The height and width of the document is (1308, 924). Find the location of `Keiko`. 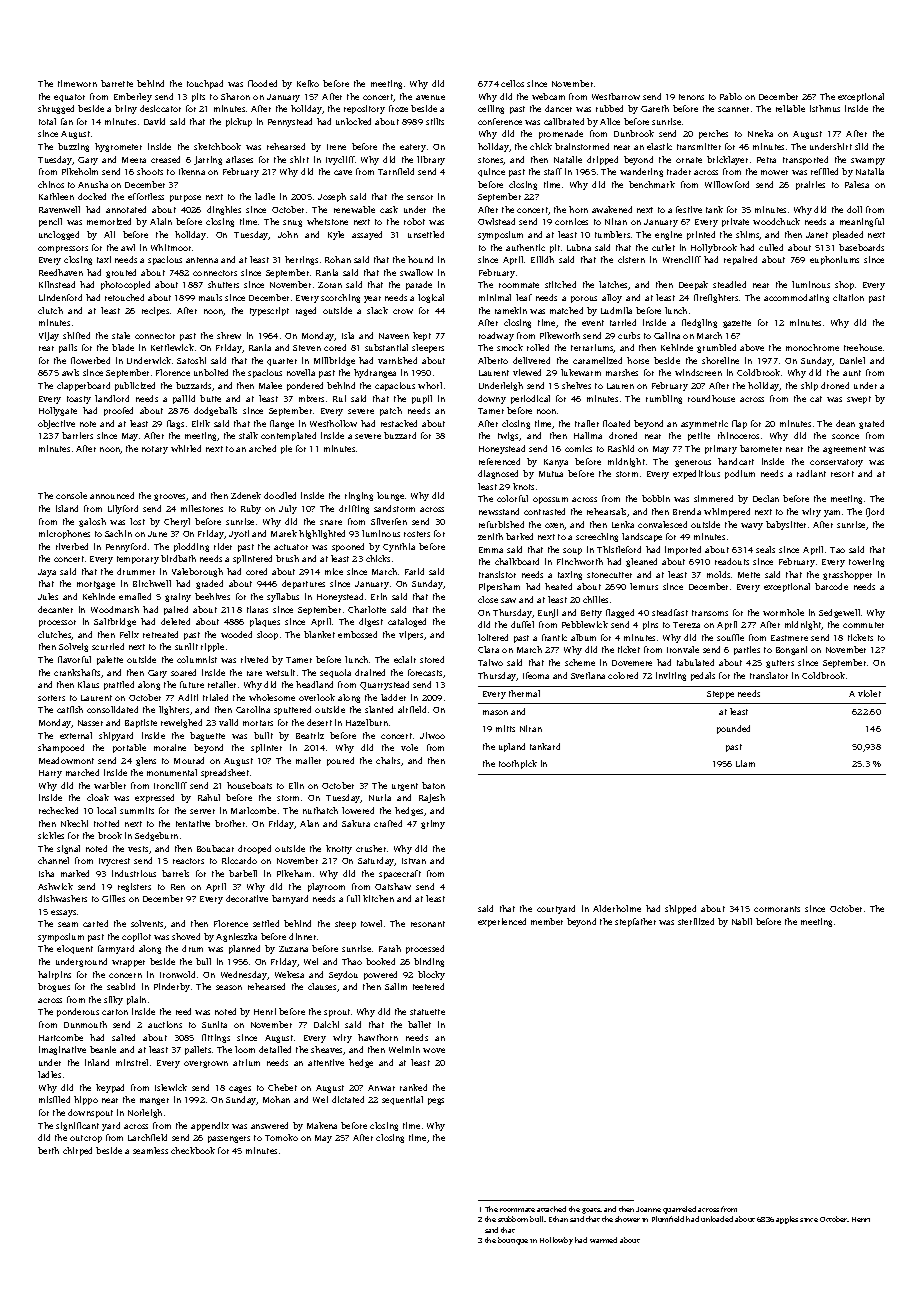

Keiko is located at coordinates (308, 83).
